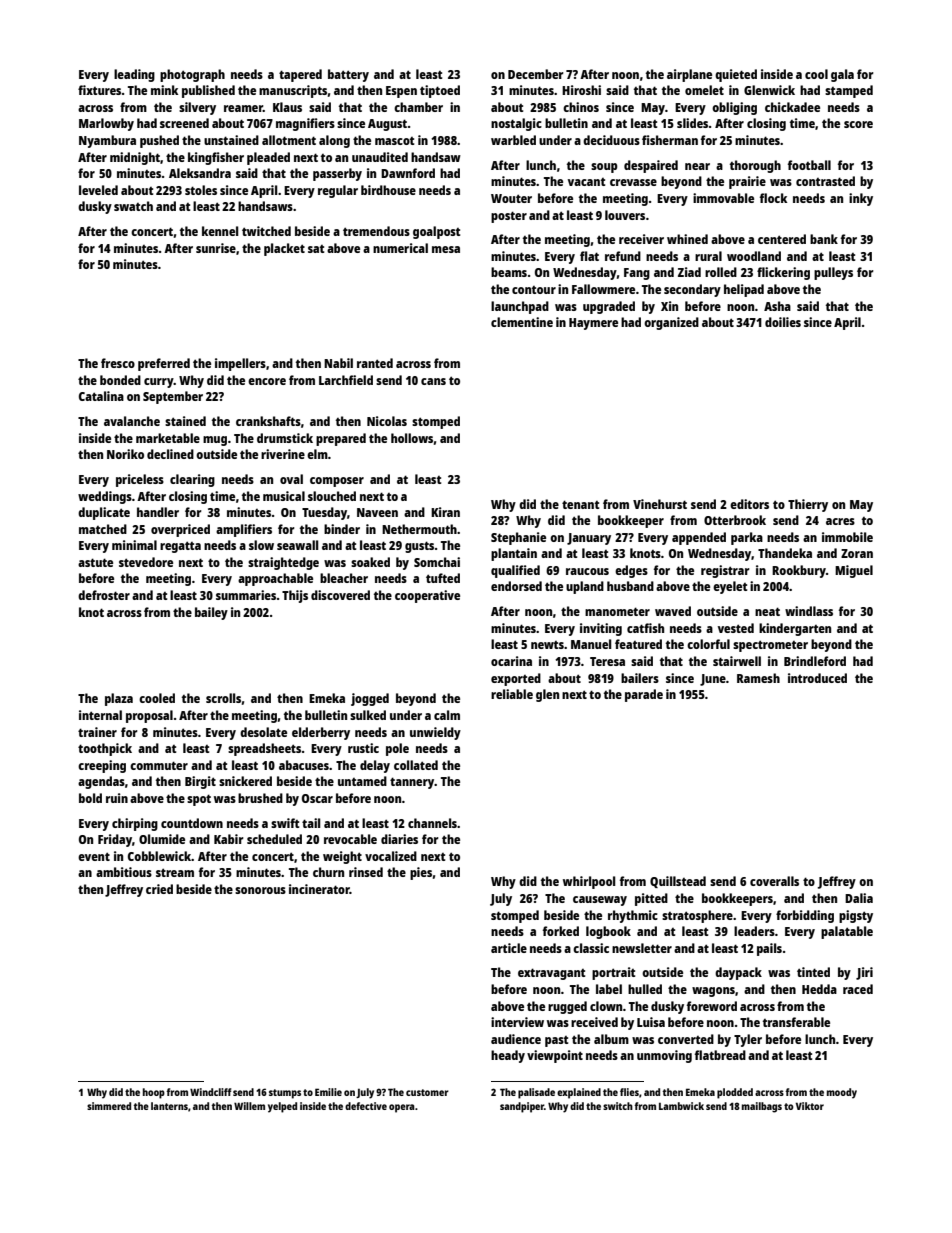 The width and height of the image is (952, 1233). What do you see at coordinates (625, 215) in the image?
I see `louvers` at bounding box center [625, 215].
